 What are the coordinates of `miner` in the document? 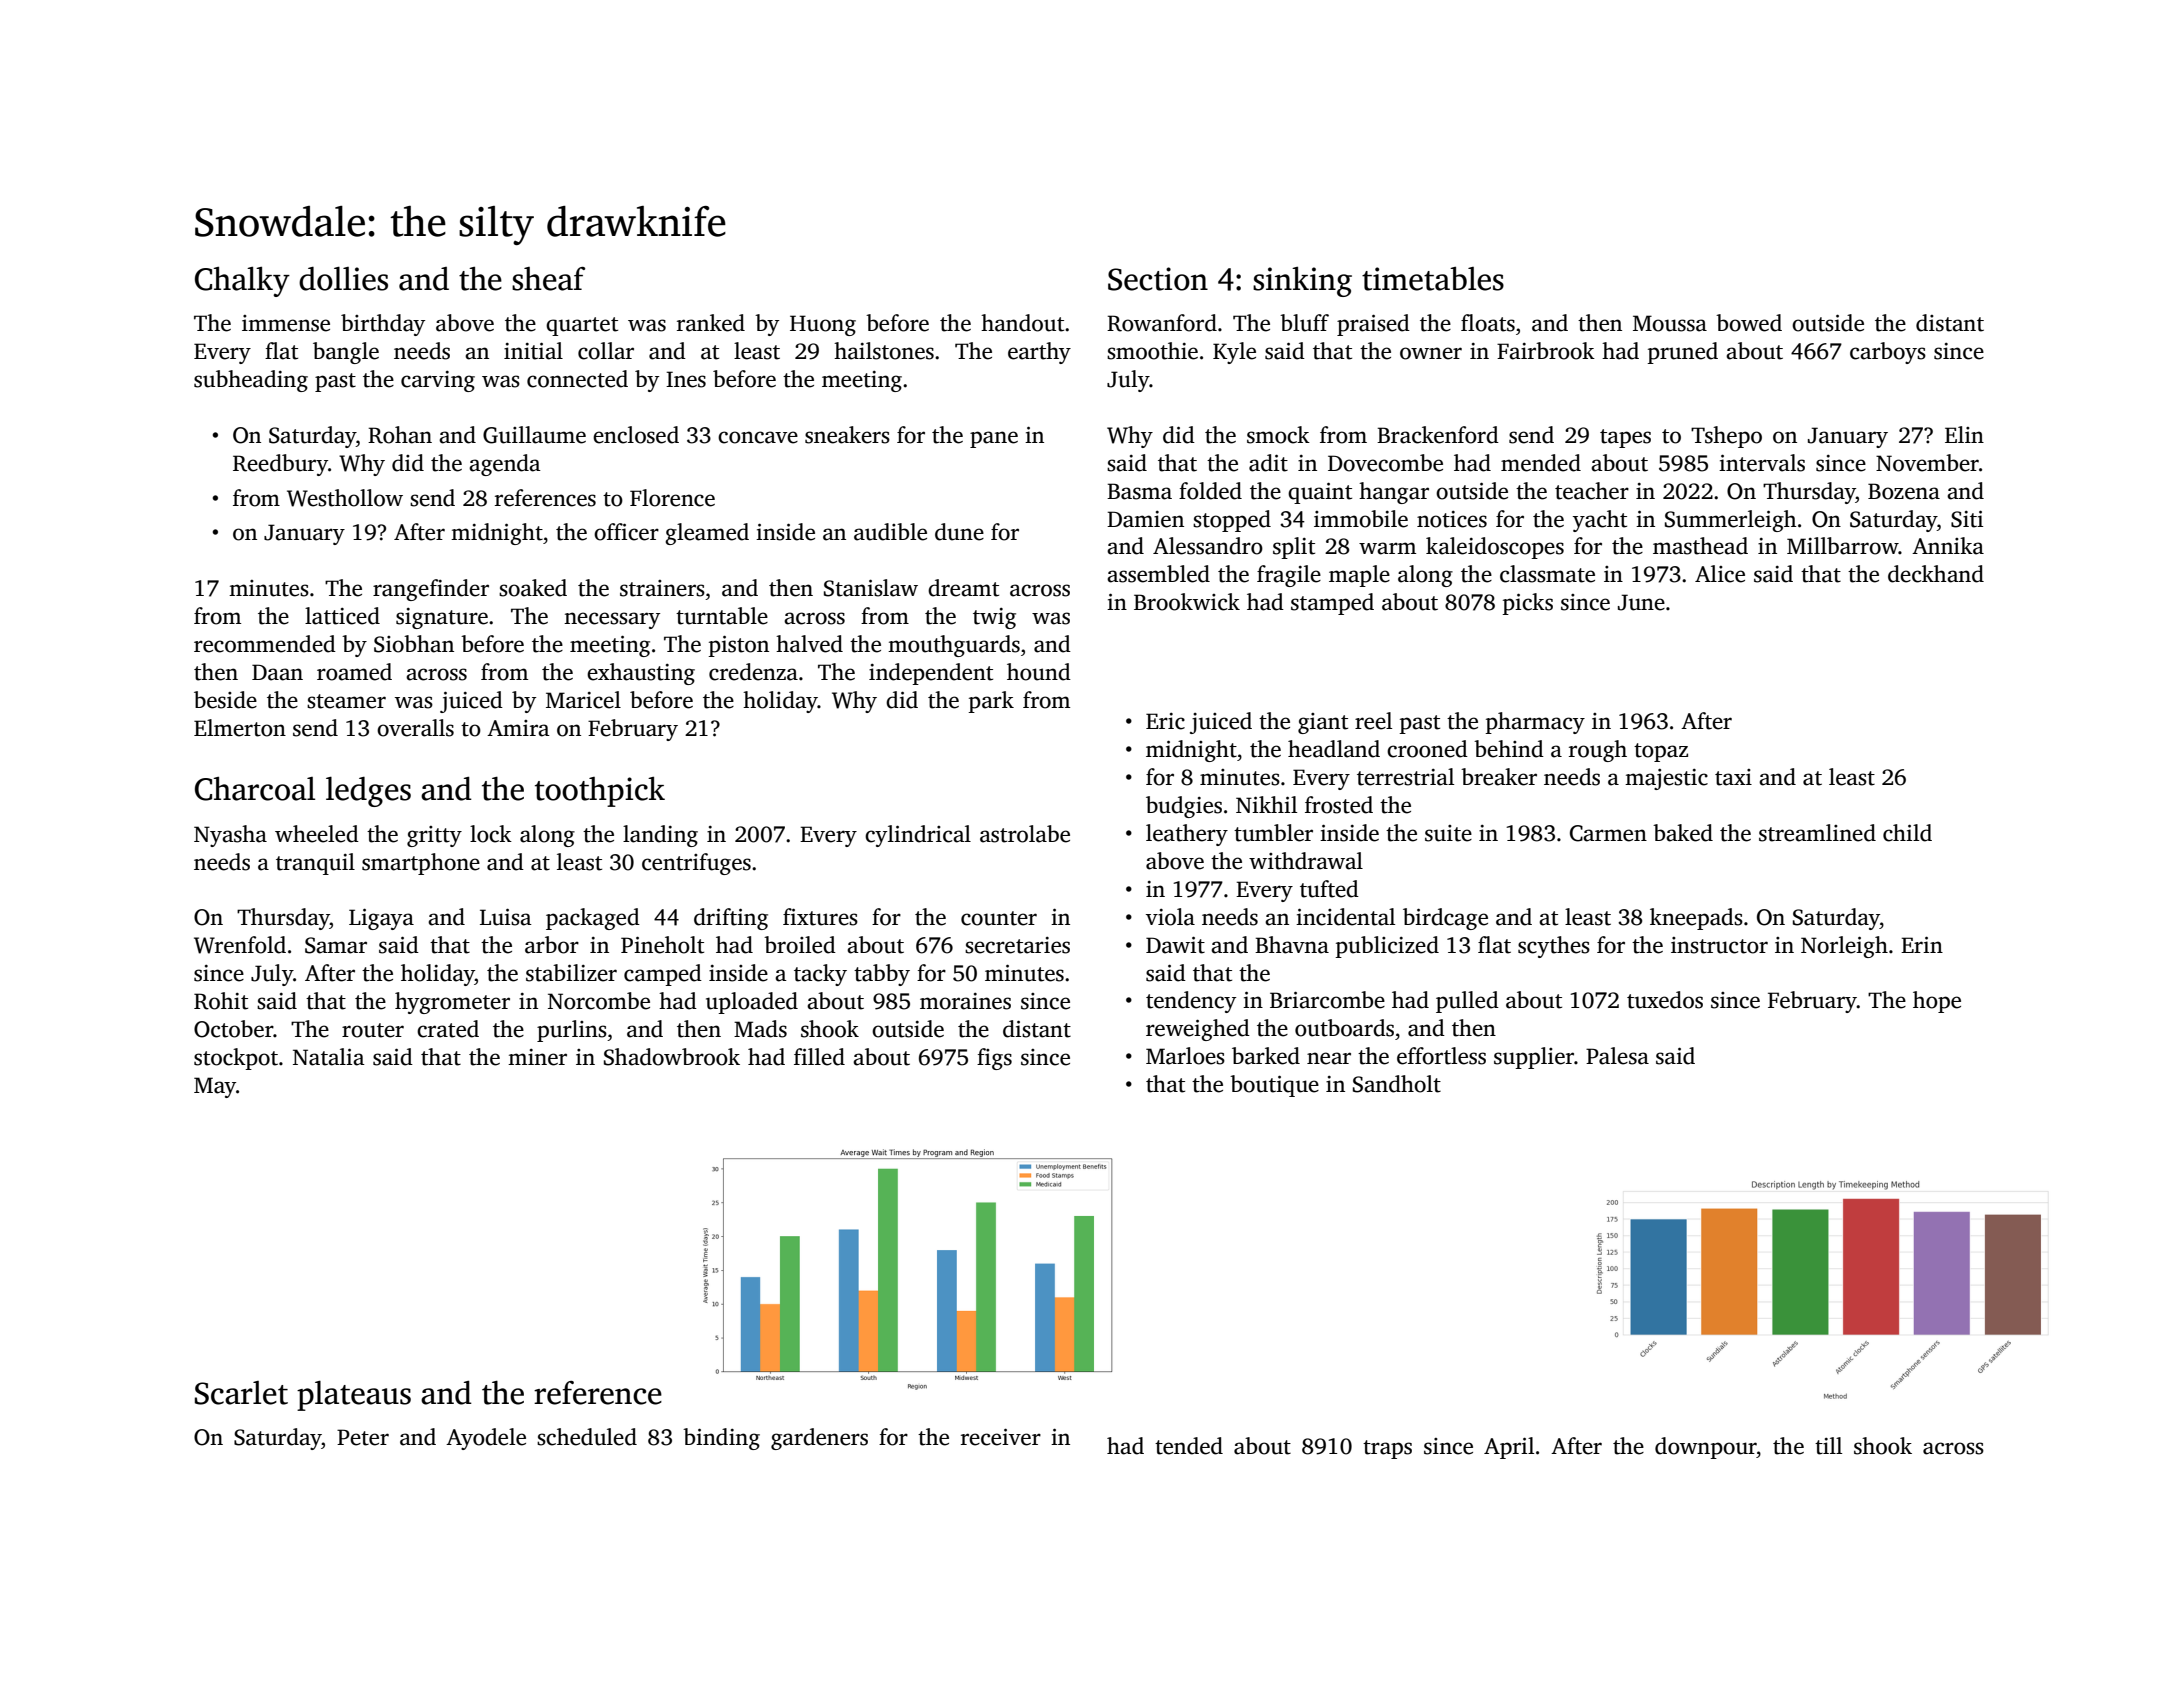 It's located at (537, 1057).
